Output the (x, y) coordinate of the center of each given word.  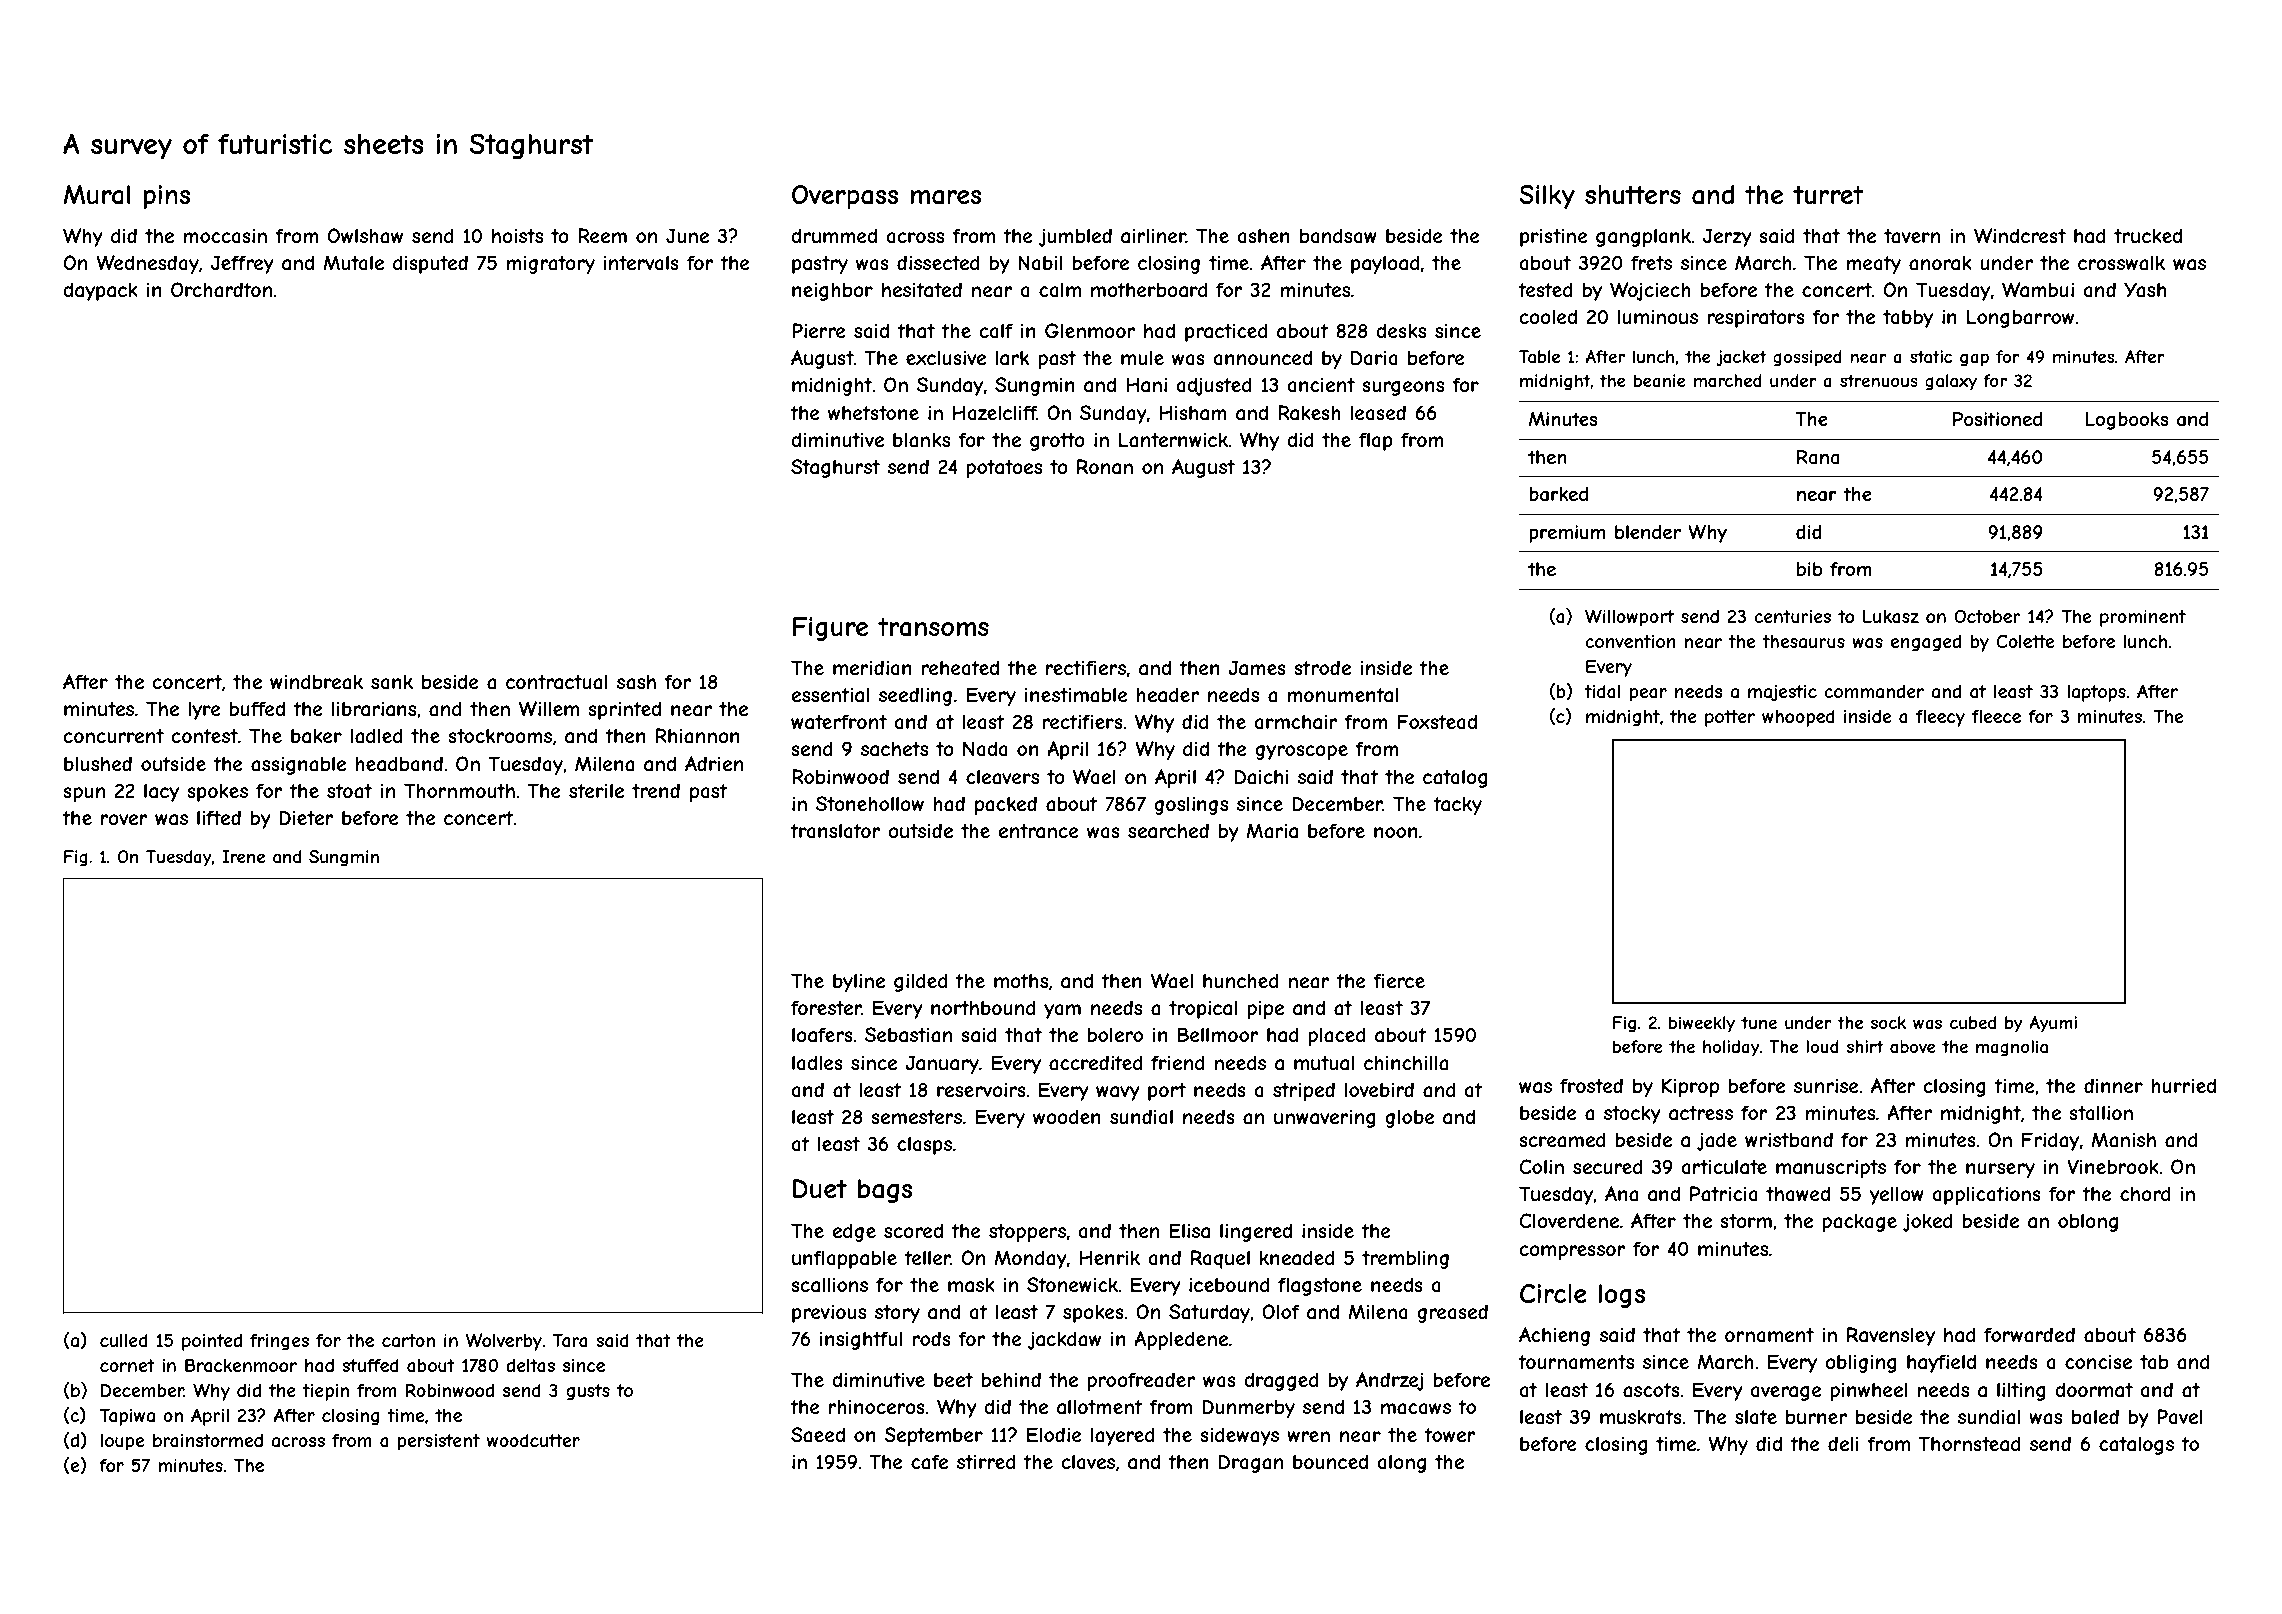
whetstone (873, 412)
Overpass (845, 197)
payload (1385, 264)
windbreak (316, 681)
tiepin (325, 1392)
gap (1974, 360)
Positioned (1997, 419)
